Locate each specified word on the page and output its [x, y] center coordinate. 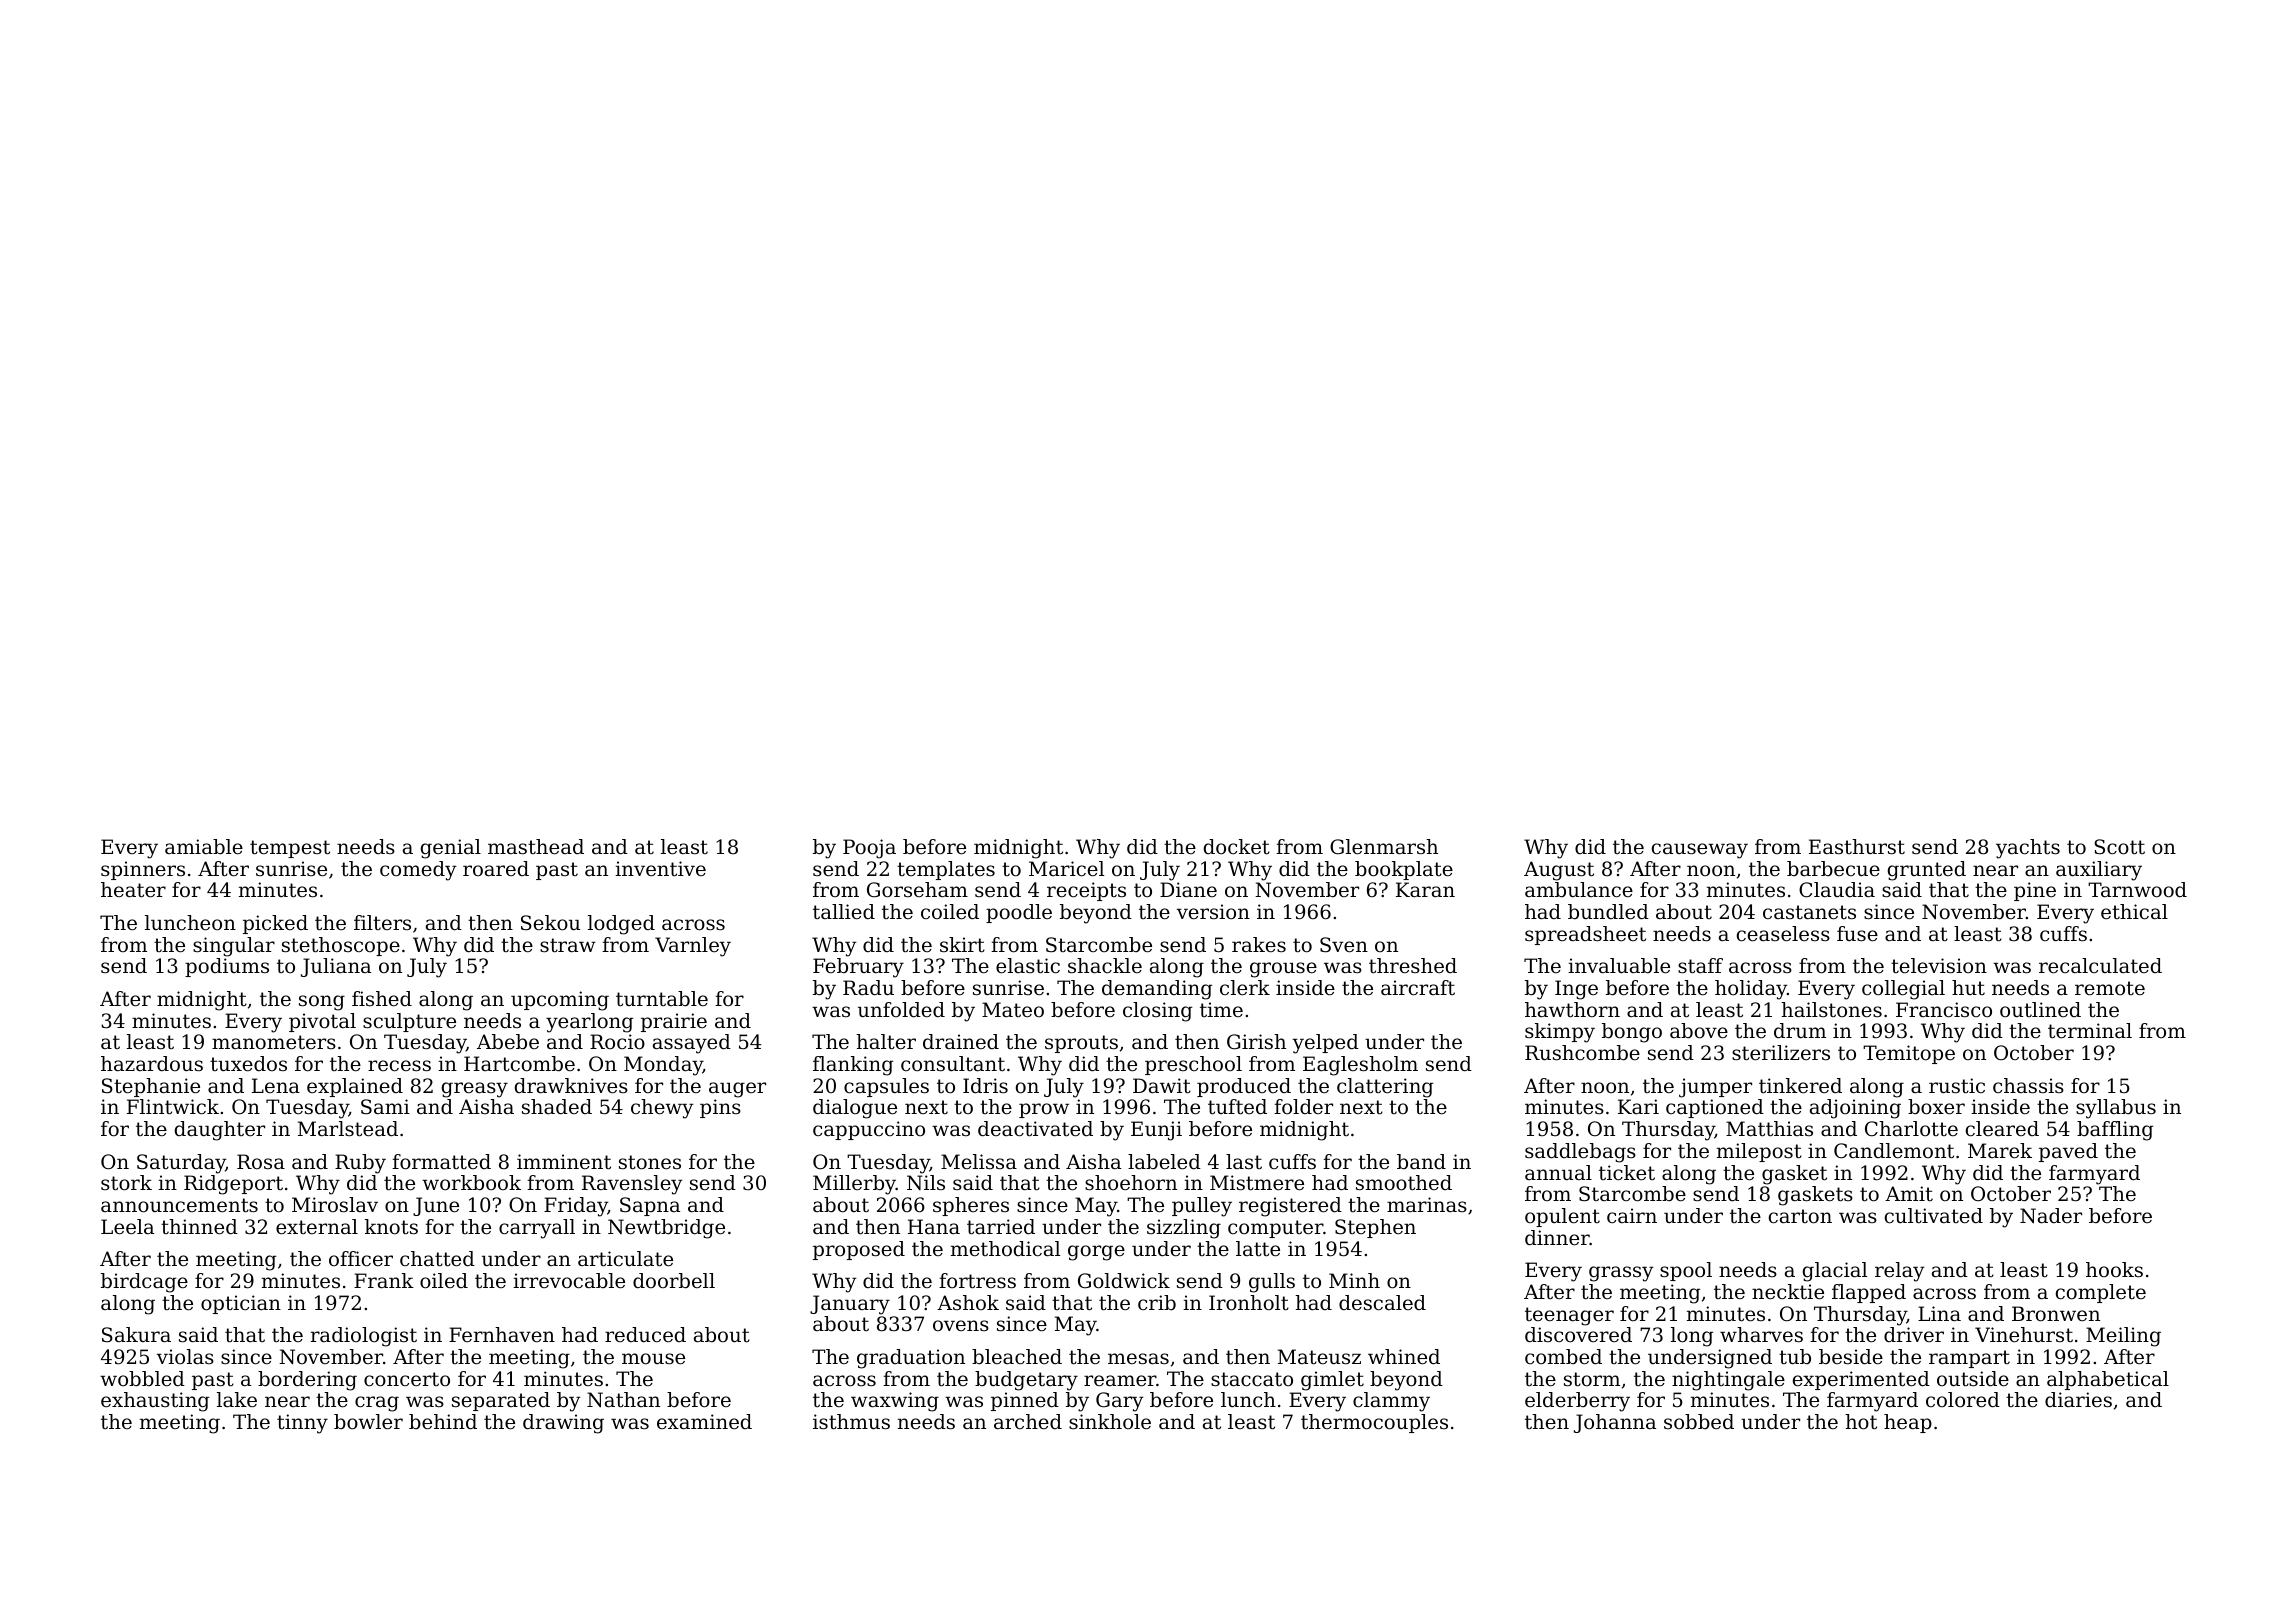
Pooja [869, 849]
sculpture [409, 1022]
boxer [1936, 1107]
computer [1275, 1229]
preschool [1193, 1065]
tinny [302, 1424]
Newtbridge [666, 1229]
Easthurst [1857, 847]
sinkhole [1110, 1422]
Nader [2051, 1216]
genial [451, 849]
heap [1908, 1423]
